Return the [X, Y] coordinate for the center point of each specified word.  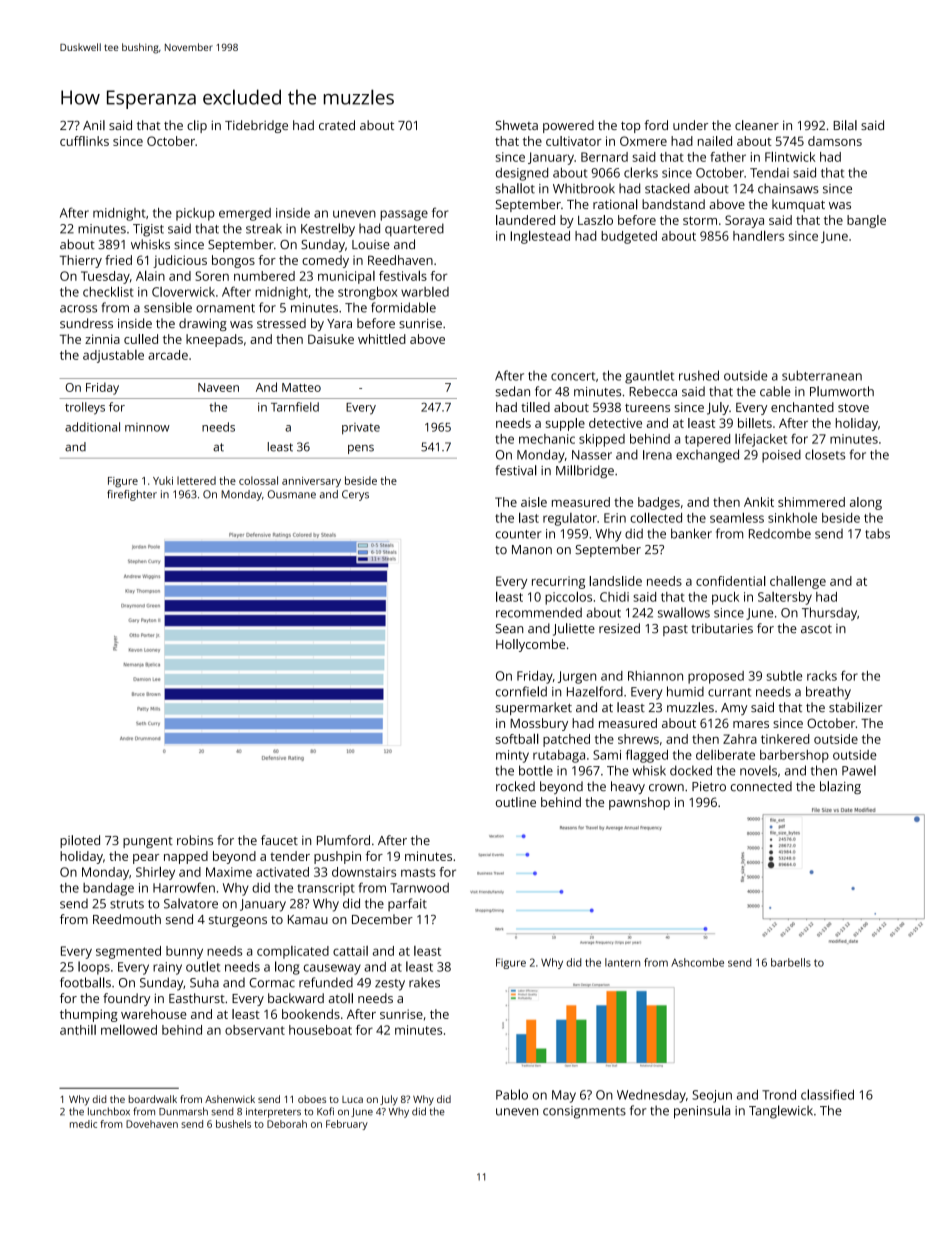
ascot [816, 629]
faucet [279, 840]
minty [512, 756]
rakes [424, 982]
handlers [758, 235]
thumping [89, 1015]
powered [568, 126]
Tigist [148, 230]
